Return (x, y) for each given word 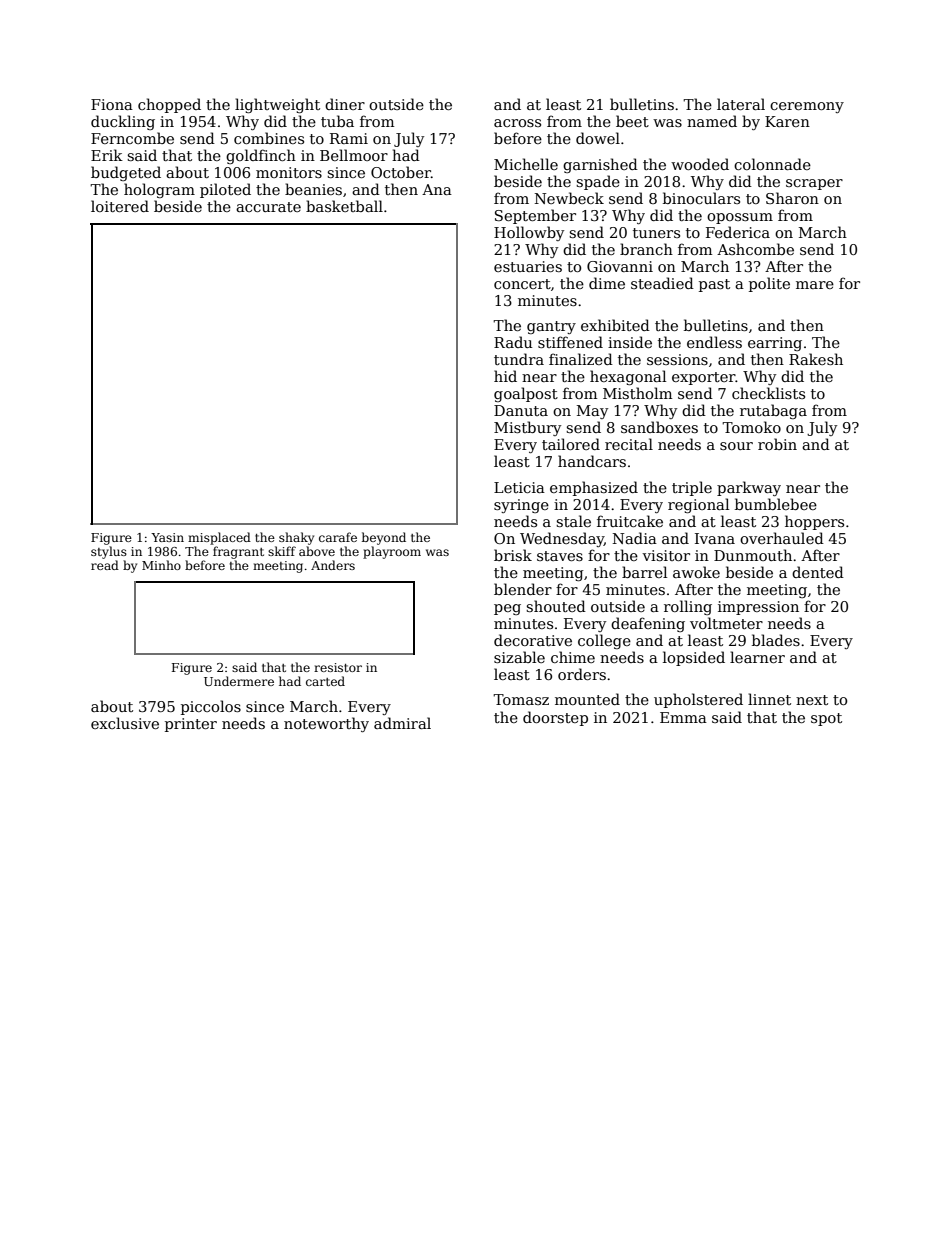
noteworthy (326, 724)
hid (505, 376)
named (712, 121)
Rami (349, 138)
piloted (225, 190)
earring (775, 344)
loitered (120, 206)
